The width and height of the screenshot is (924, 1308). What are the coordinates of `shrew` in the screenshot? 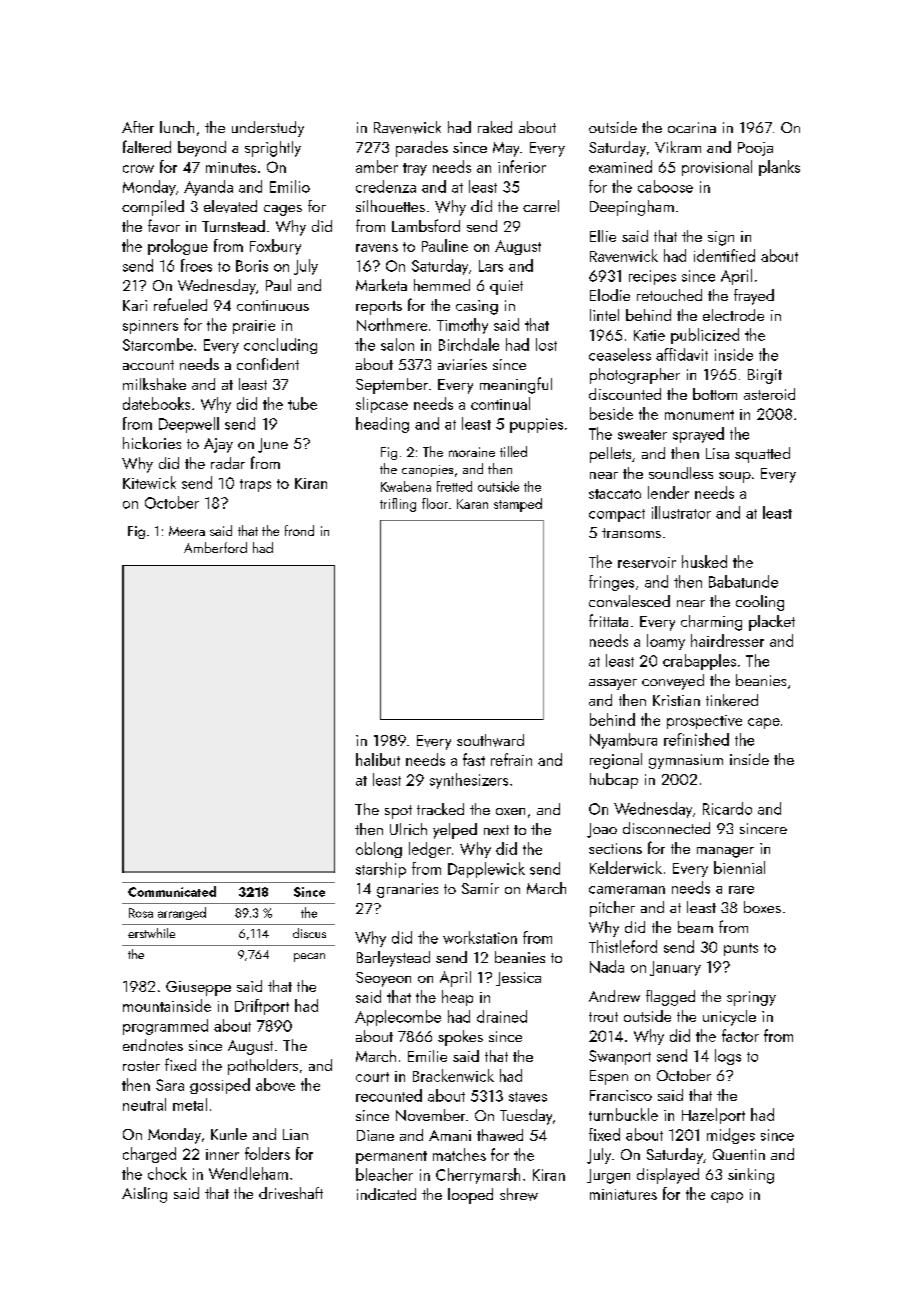 It's located at (519, 1194).
